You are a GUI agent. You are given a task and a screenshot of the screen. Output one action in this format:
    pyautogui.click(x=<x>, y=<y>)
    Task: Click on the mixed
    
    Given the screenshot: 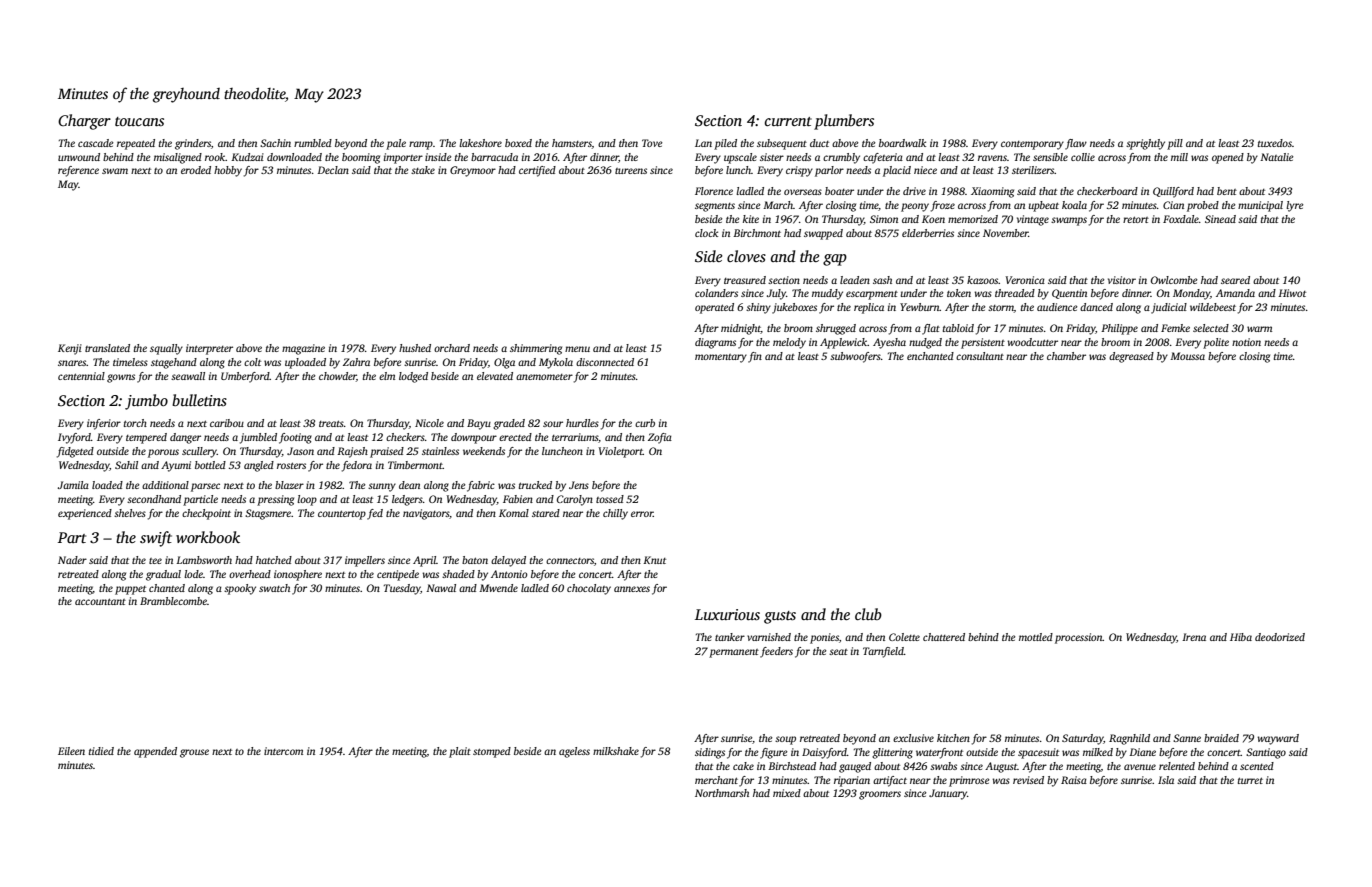 What is the action you would take?
    pyautogui.click(x=787, y=793)
